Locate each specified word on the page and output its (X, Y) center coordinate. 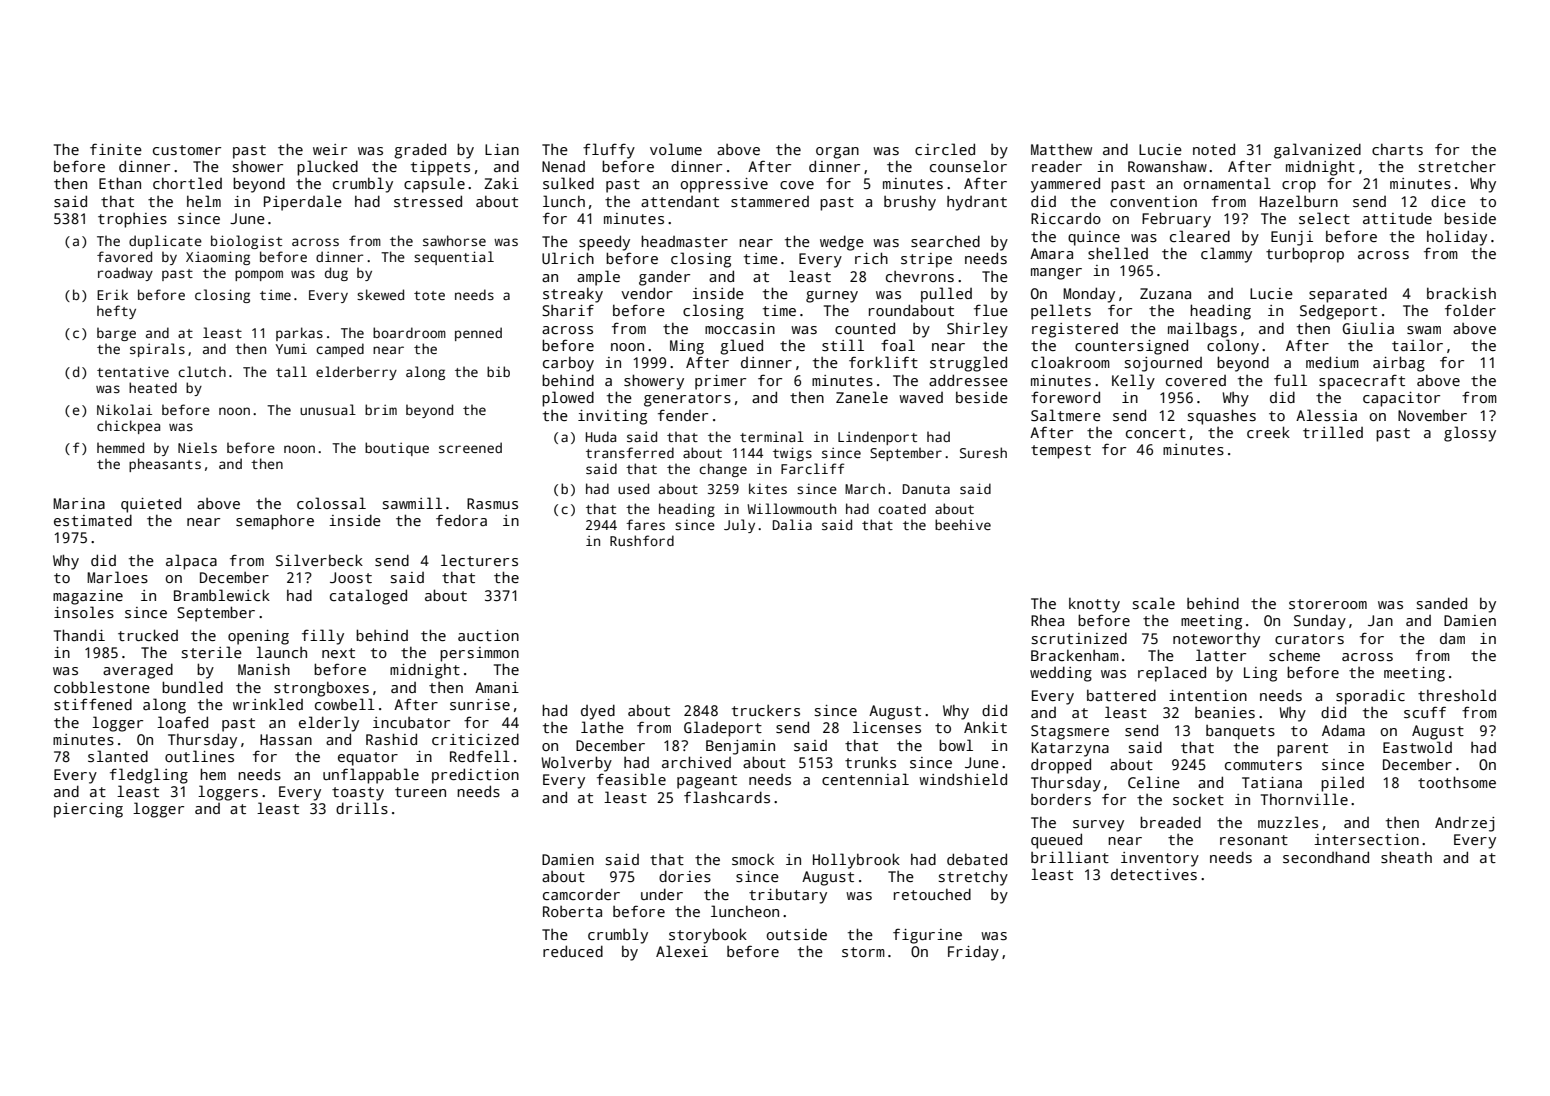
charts (1397, 149)
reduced (573, 951)
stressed (428, 201)
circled (945, 149)
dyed (598, 712)
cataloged (368, 597)
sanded (1441, 603)
